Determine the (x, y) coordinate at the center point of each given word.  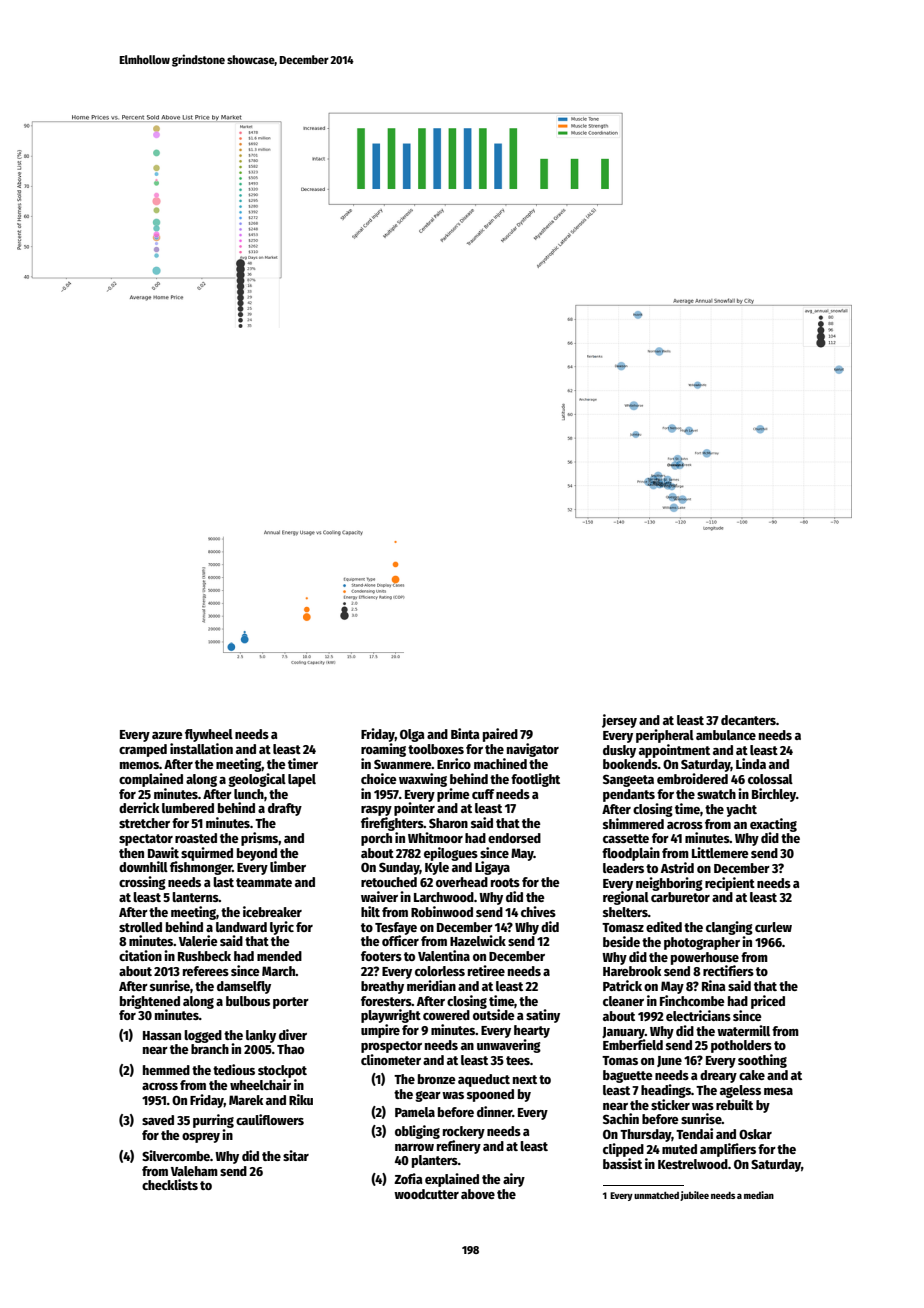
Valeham (194, 1171)
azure (167, 735)
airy (514, 1180)
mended (279, 956)
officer (400, 940)
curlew (773, 927)
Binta (465, 733)
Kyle (437, 868)
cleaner (623, 1001)
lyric (282, 928)
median (759, 1195)
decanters (748, 720)
